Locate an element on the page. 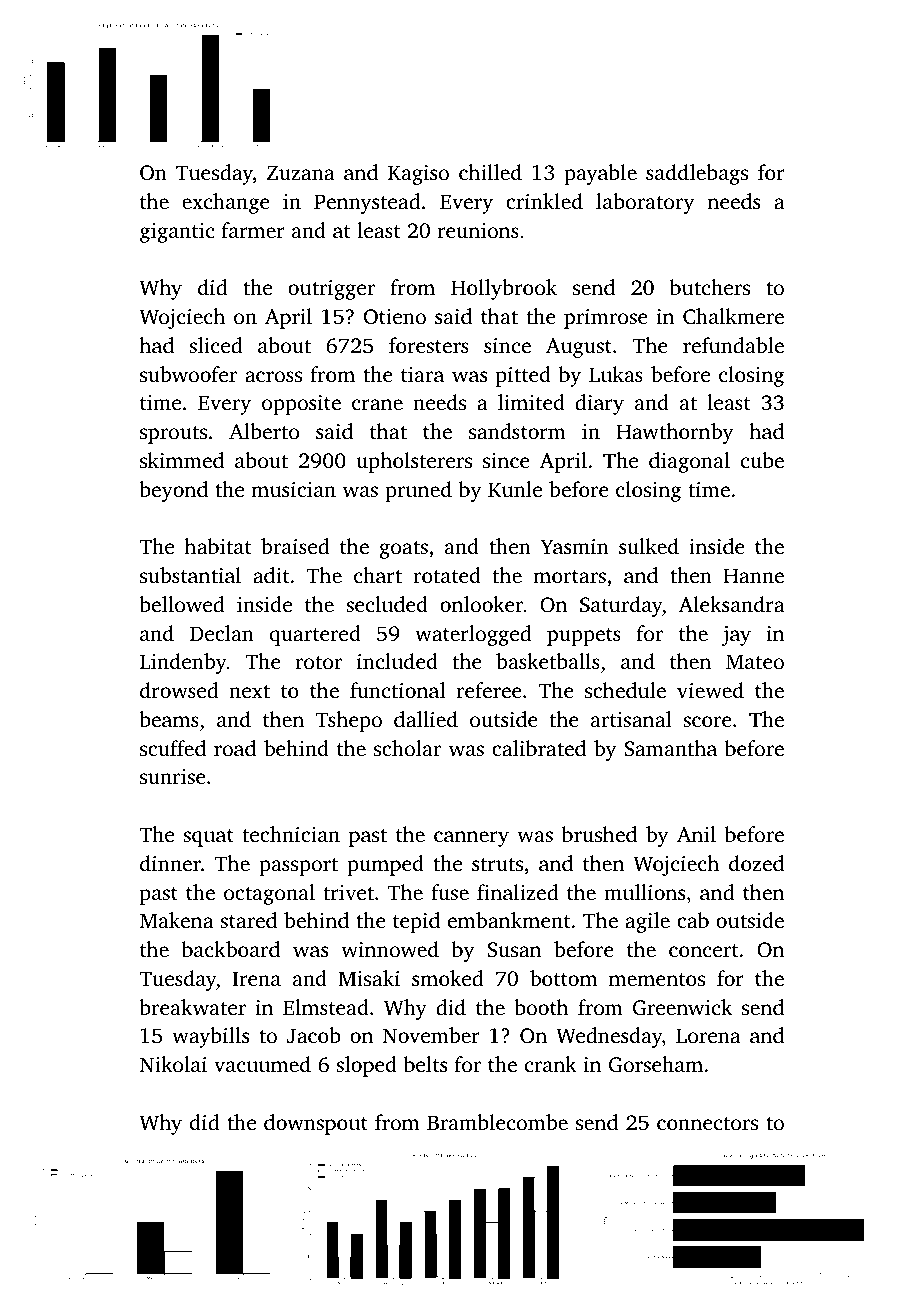 The width and height of the document is (924, 1311). scholar is located at coordinates (407, 748).
